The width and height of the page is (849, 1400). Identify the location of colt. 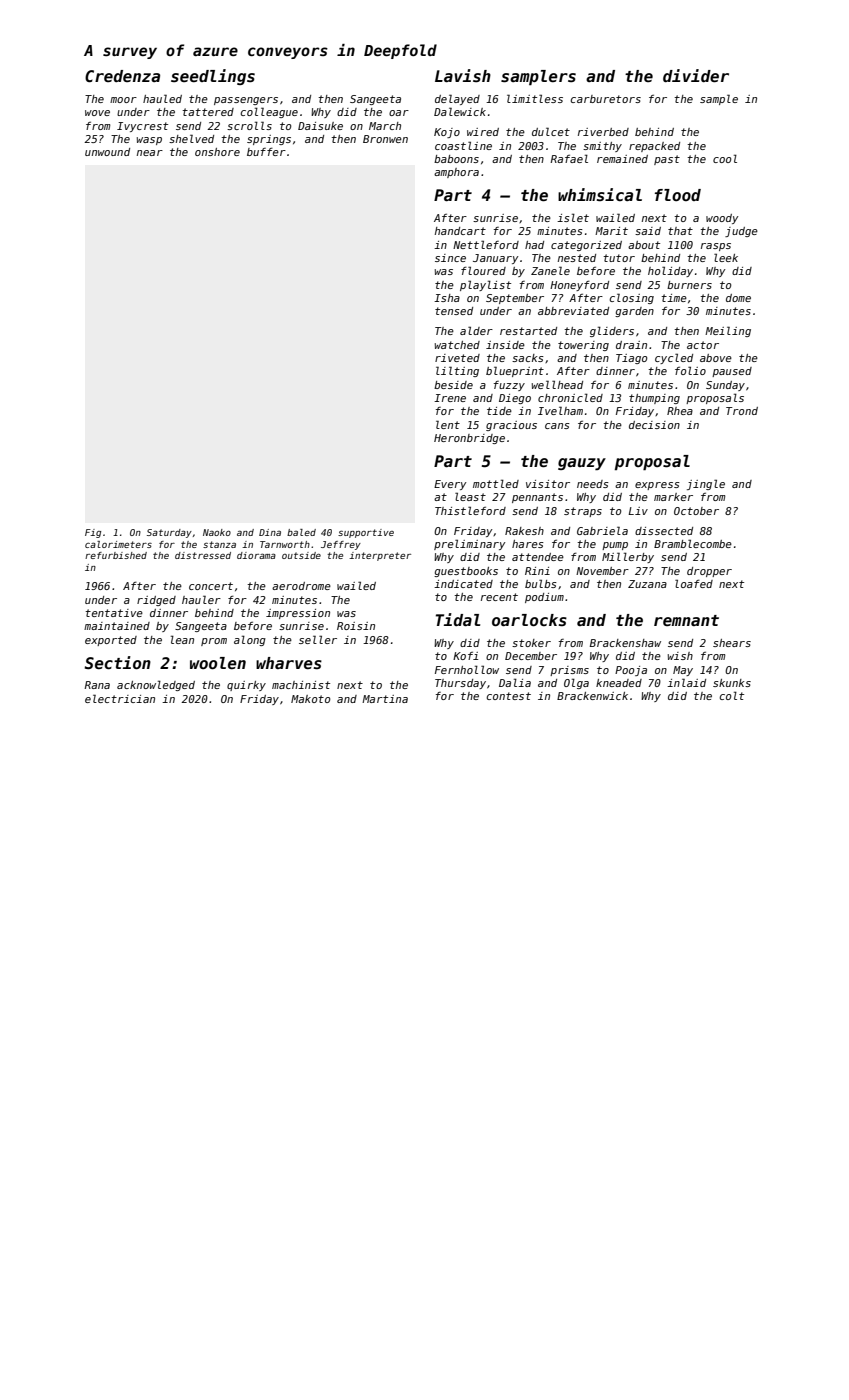
(731, 695).
